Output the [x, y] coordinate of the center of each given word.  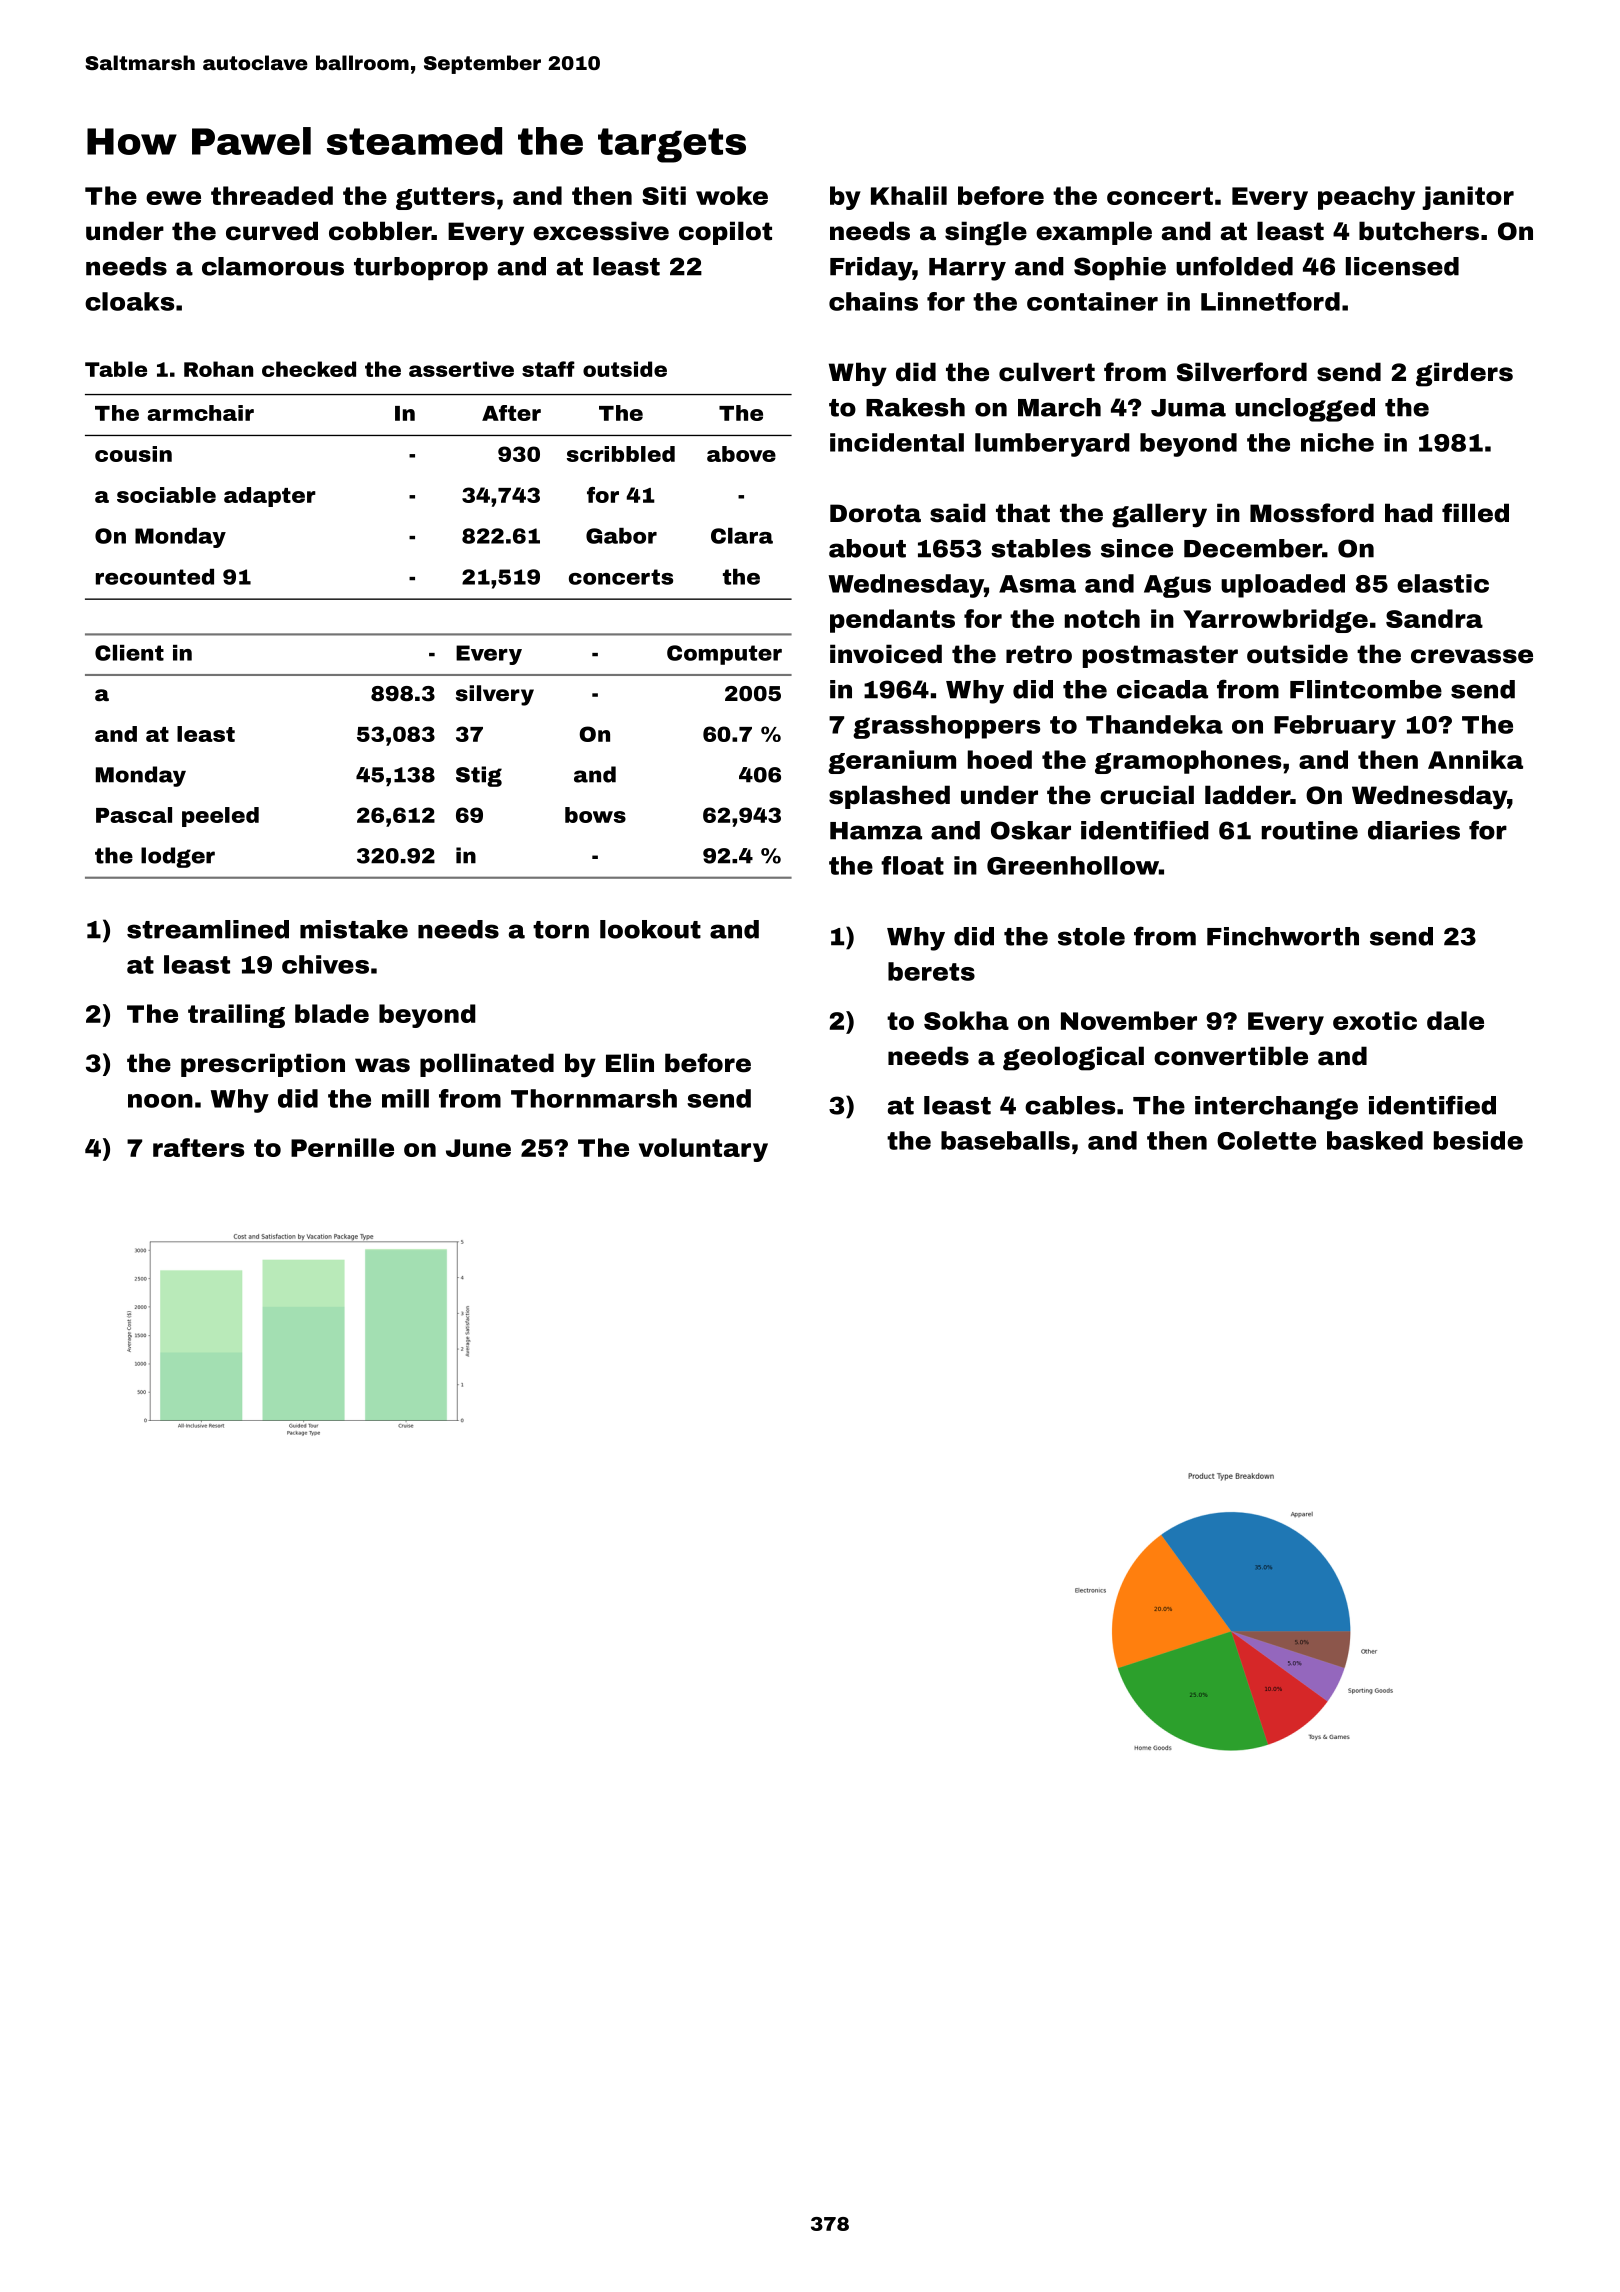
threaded [272, 195]
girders [1464, 374]
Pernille [342, 1147]
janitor [1468, 198]
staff [548, 369]
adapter [270, 497]
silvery [495, 695]
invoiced [886, 654]
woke [732, 195]
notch [1102, 618]
